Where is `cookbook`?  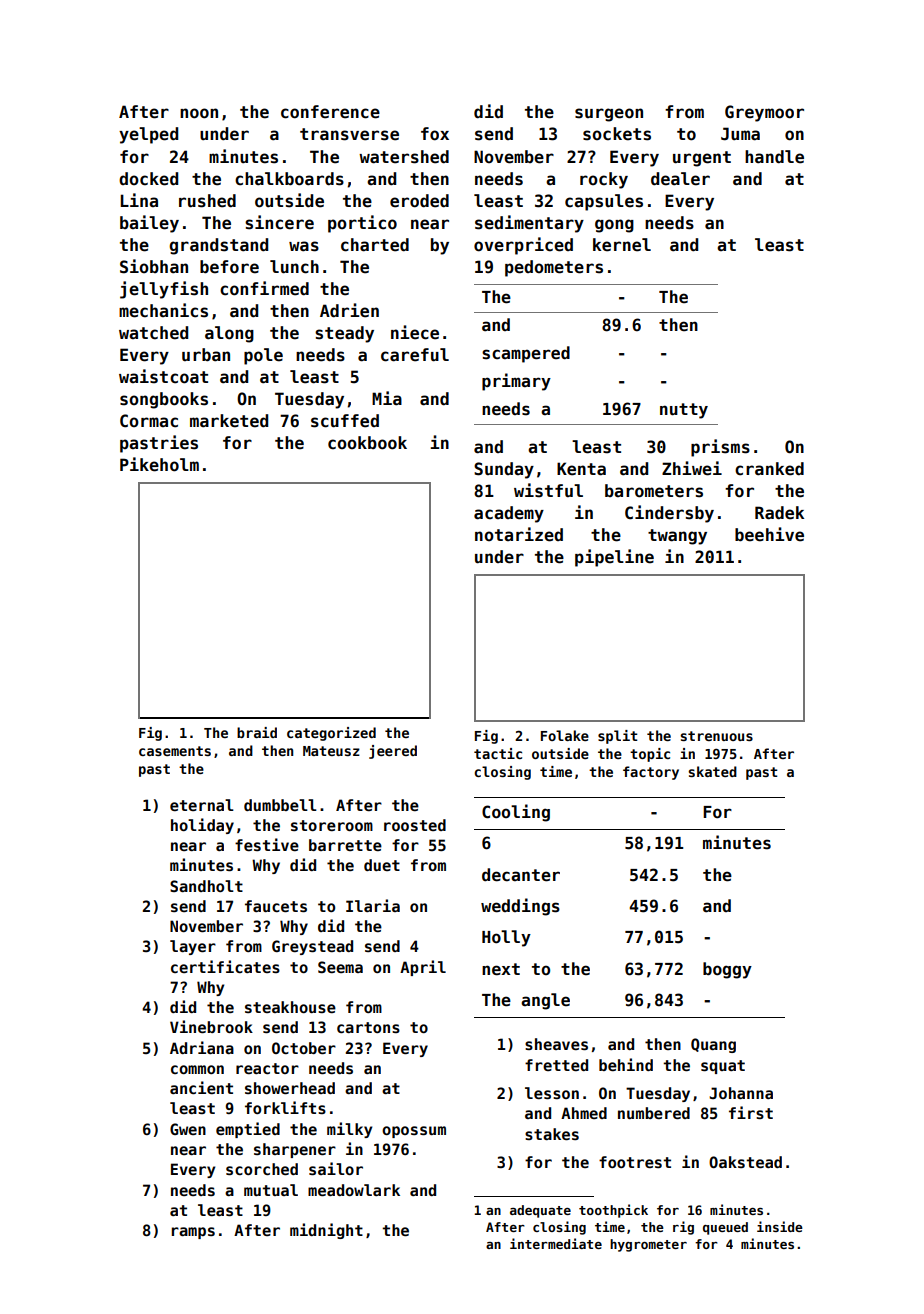
cookbook is located at coordinates (367, 443).
